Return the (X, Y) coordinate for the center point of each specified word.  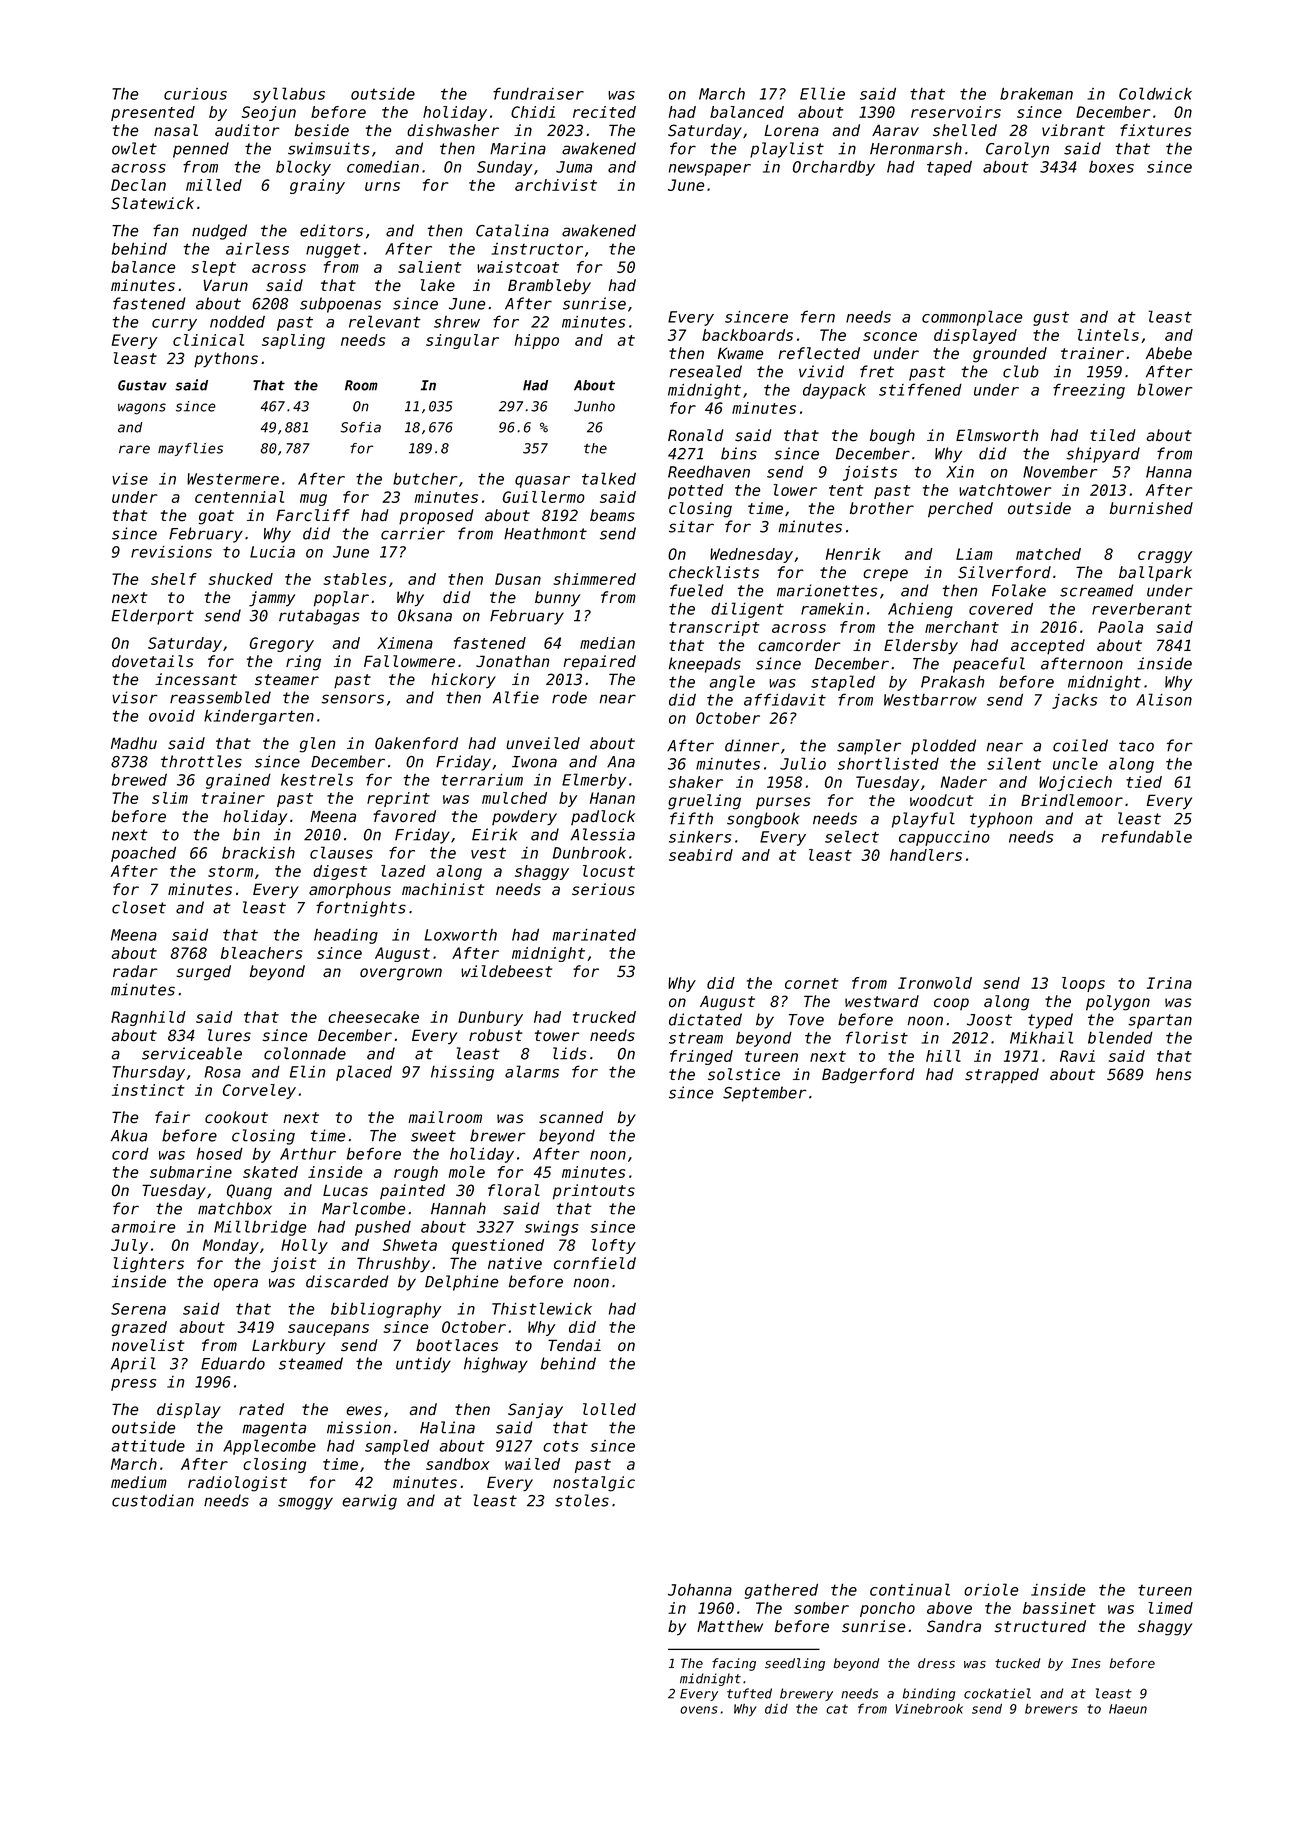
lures (229, 1035)
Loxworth (460, 935)
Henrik (853, 554)
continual (910, 1589)
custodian (153, 1500)
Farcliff (313, 515)
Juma (574, 167)
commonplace (972, 318)
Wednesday (751, 555)
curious (195, 94)
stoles (582, 1500)
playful (923, 820)
